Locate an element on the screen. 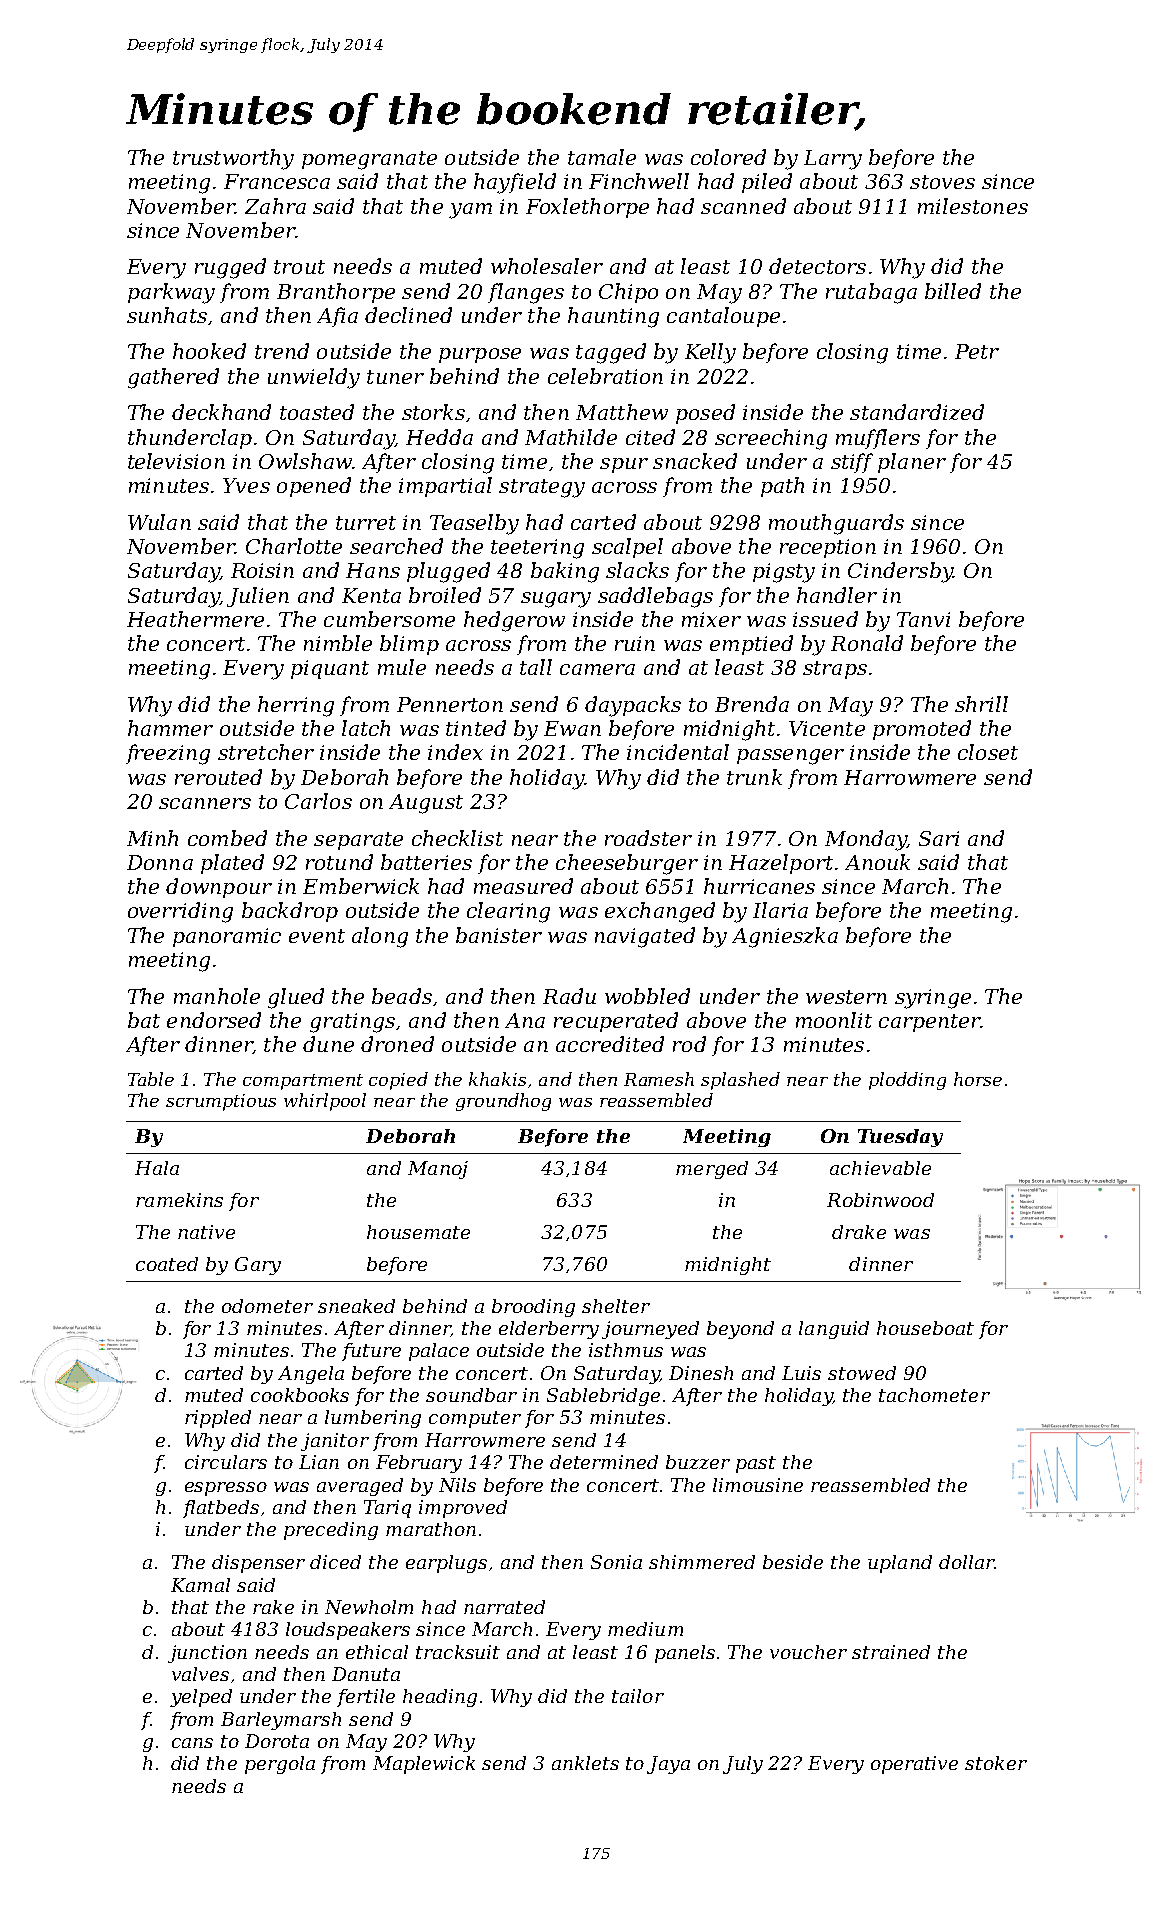 This screenshot has width=1163, height=1915. stoker is located at coordinates (996, 1763).
